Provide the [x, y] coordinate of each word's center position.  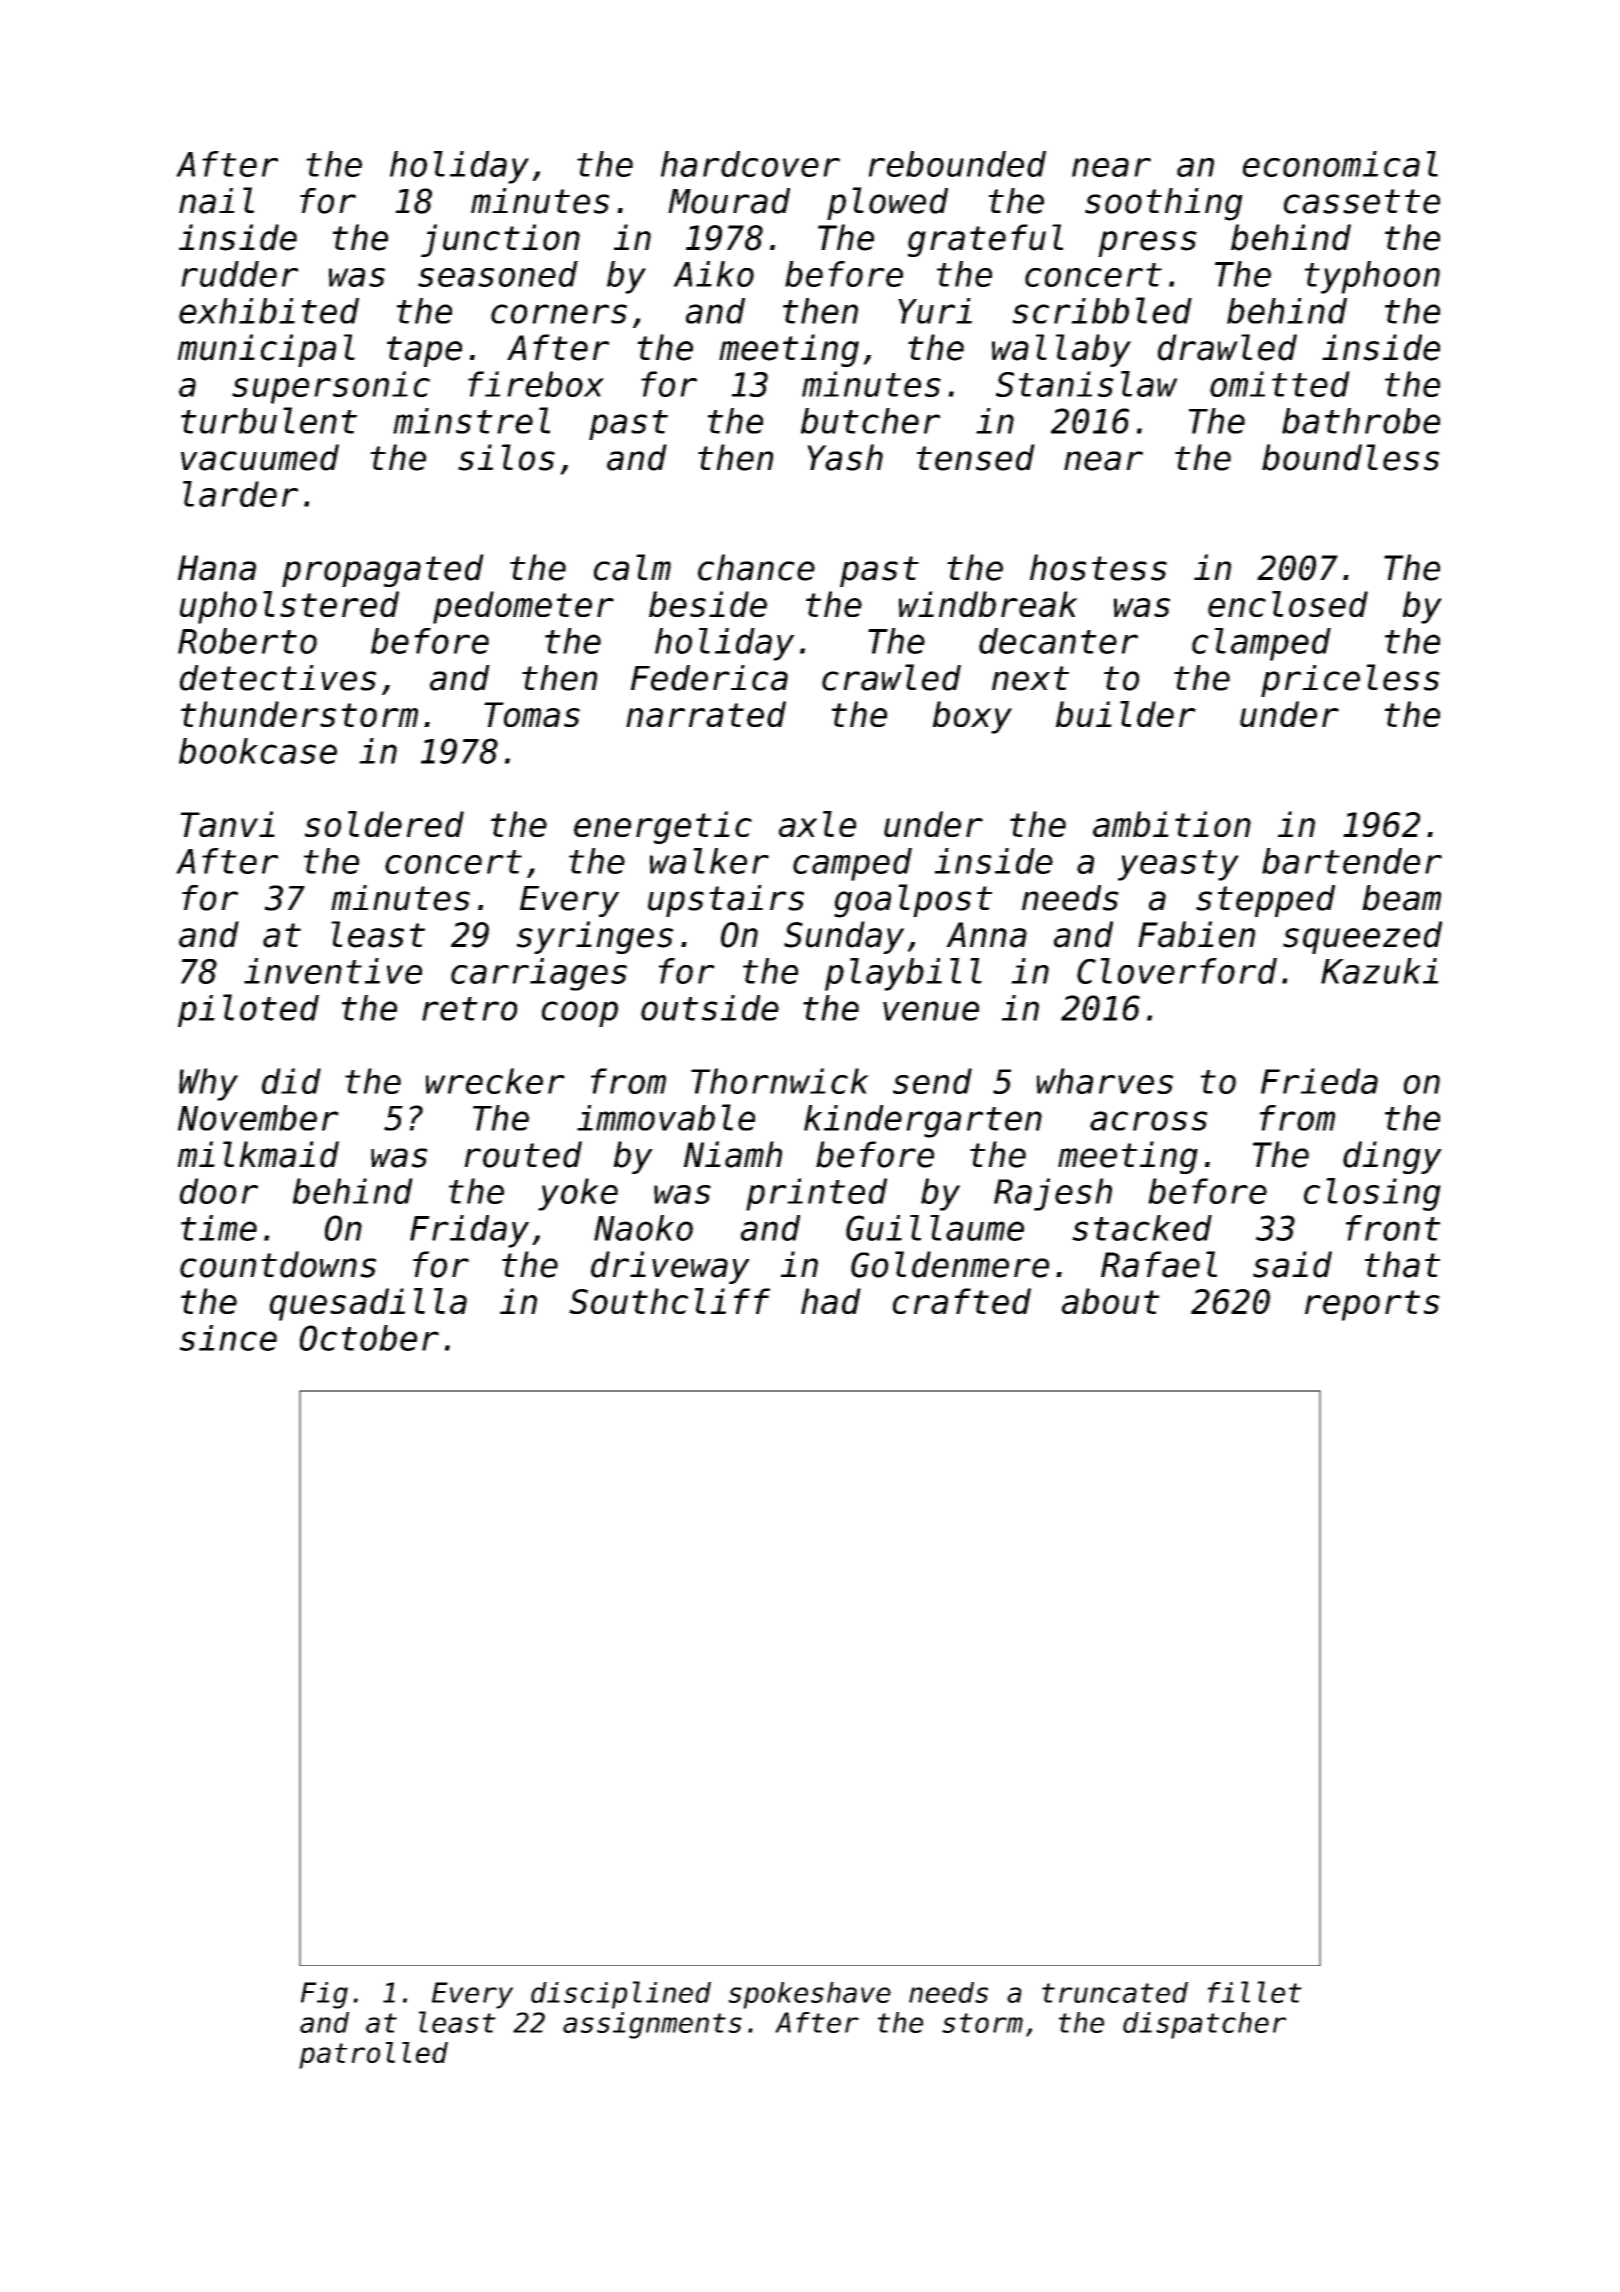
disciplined [621, 1995]
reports [1372, 1305]
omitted [1280, 384]
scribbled [1102, 310]
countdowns [278, 1264]
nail [216, 200]
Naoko [643, 1228]
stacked [1142, 1228]
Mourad [729, 201]
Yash [845, 457]
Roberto [247, 641]
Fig [324, 1995]
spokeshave [809, 1995]
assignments [652, 2025]
